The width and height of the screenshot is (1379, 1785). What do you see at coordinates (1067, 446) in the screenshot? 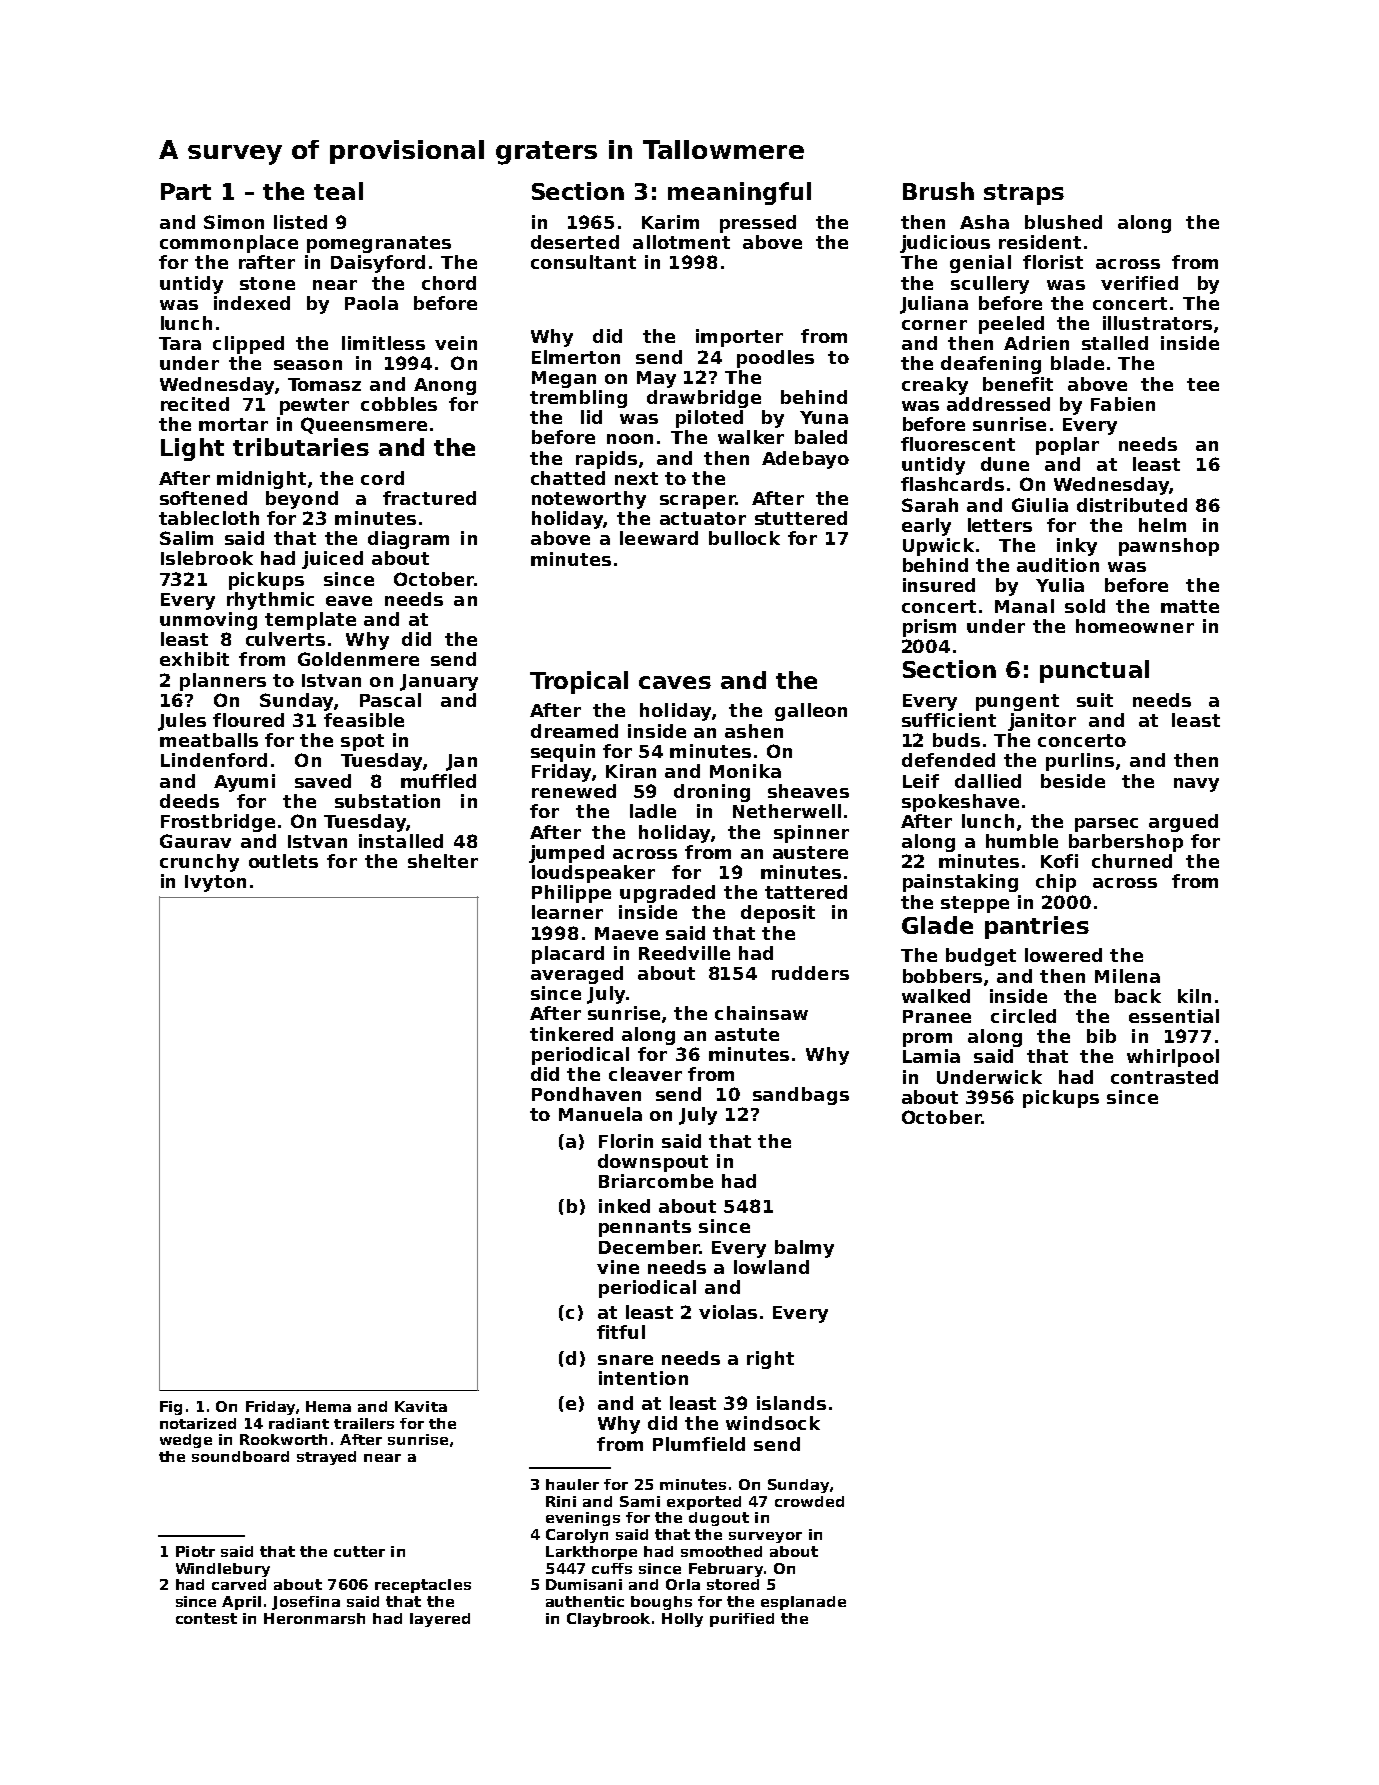
I see `poplar` at bounding box center [1067, 446].
